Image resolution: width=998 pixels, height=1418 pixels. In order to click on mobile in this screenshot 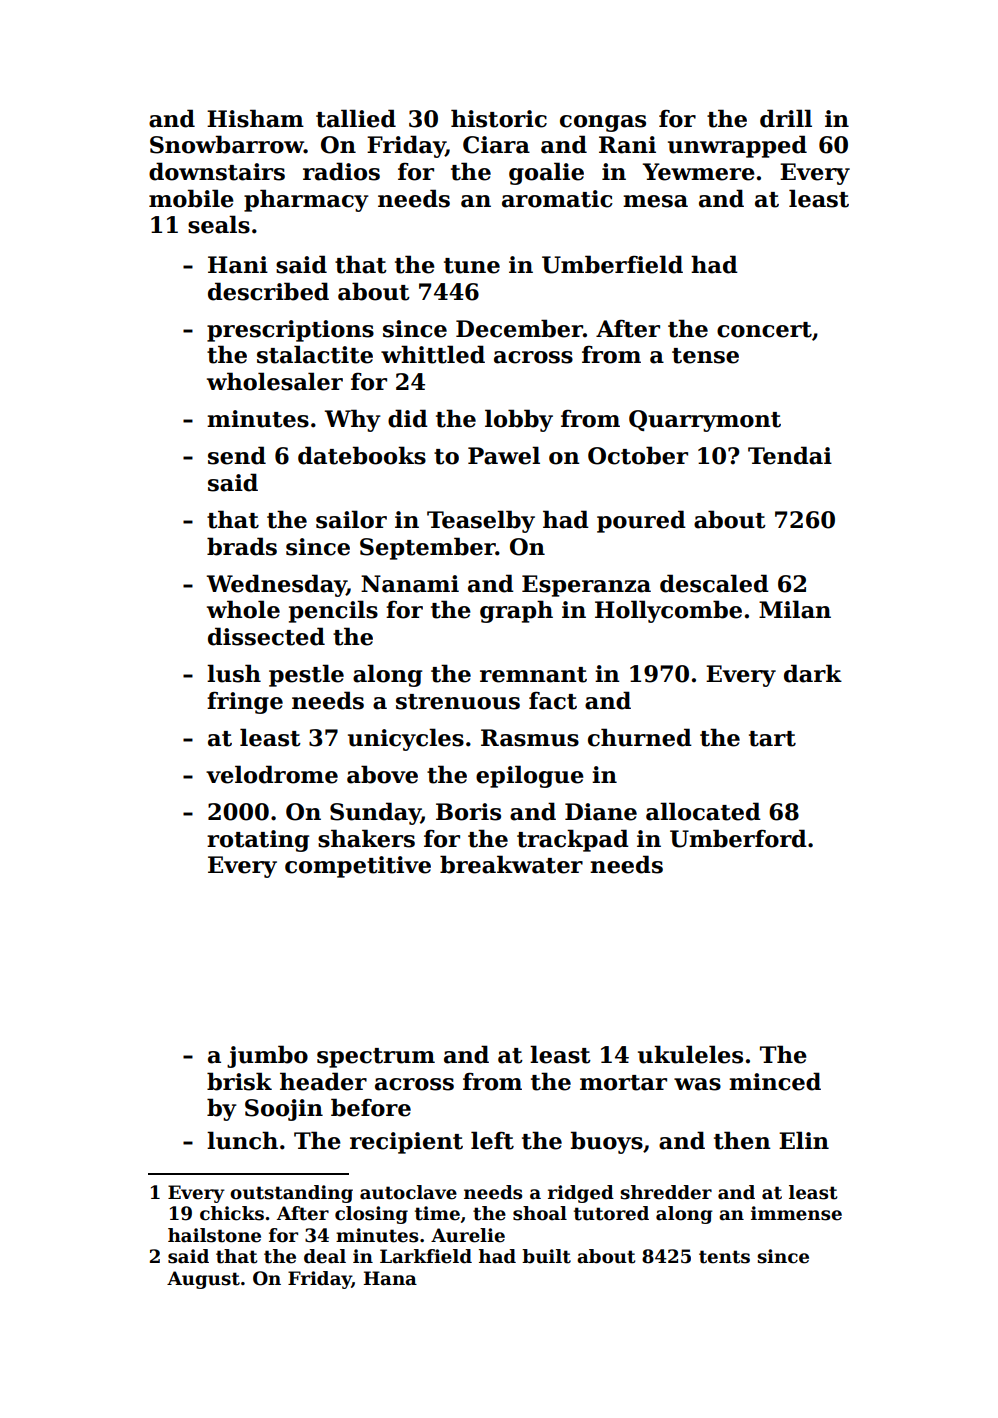, I will do `click(191, 198)`.
